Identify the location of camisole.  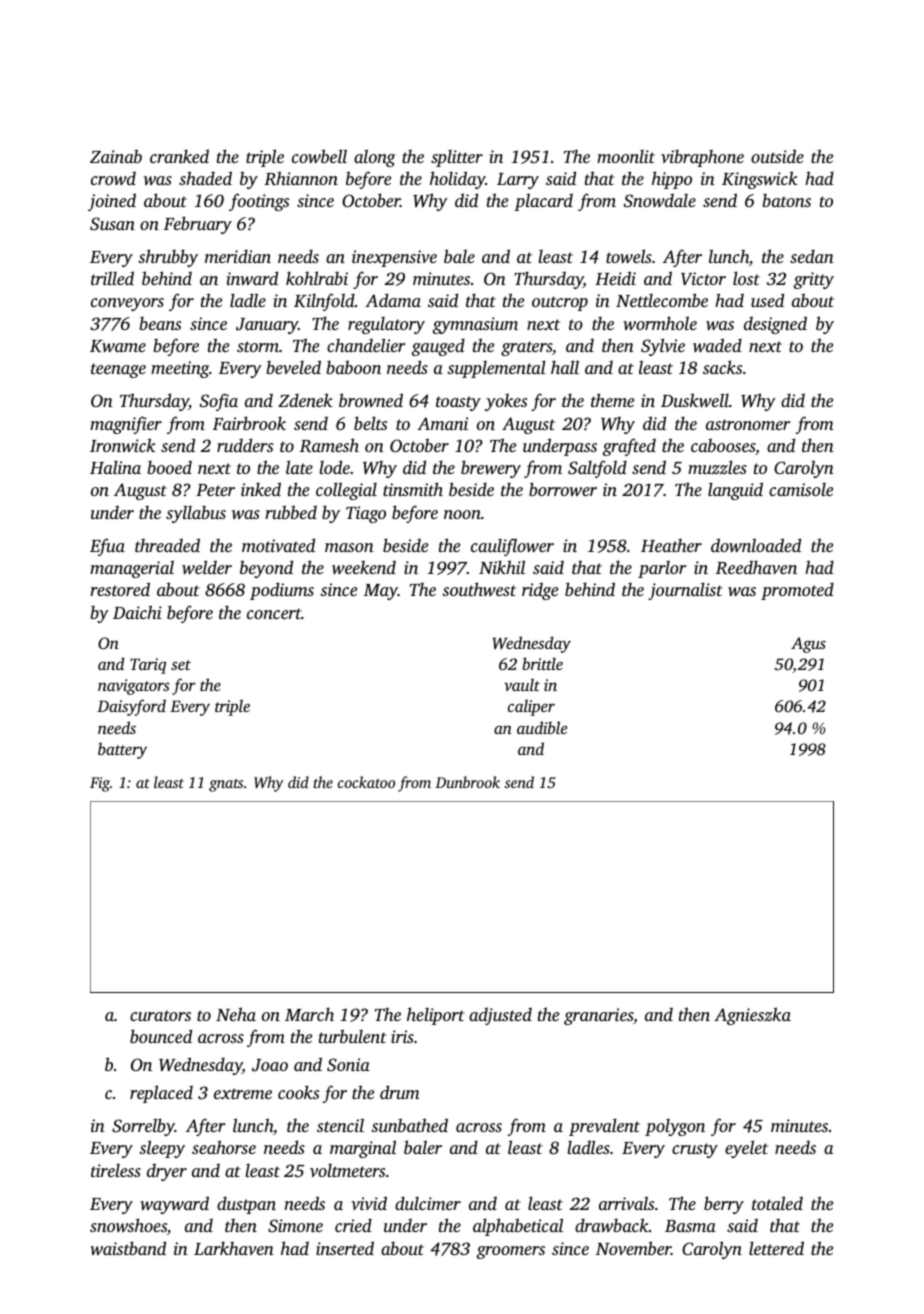
(801, 489).
